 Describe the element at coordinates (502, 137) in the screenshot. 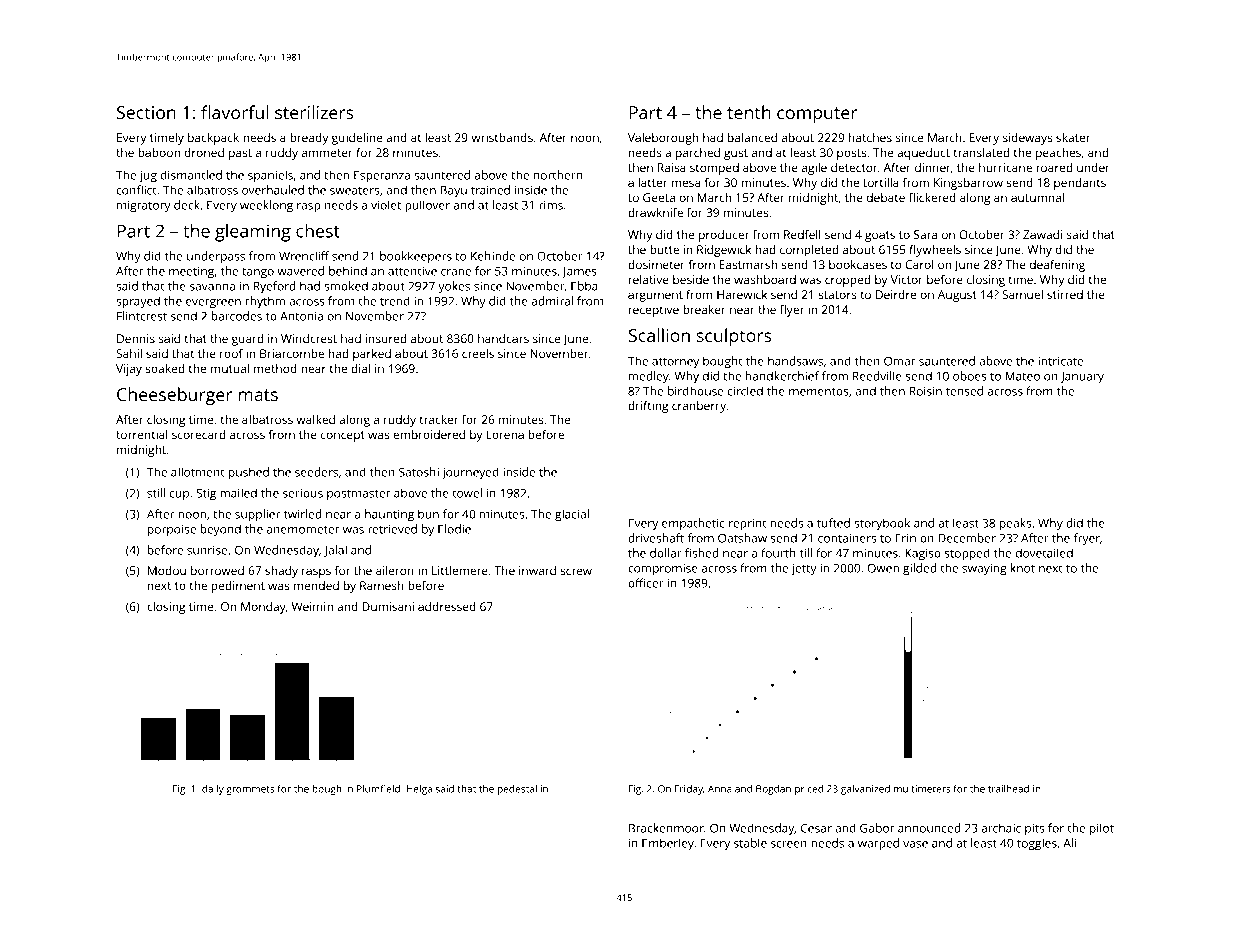

I see `wristbands` at that location.
